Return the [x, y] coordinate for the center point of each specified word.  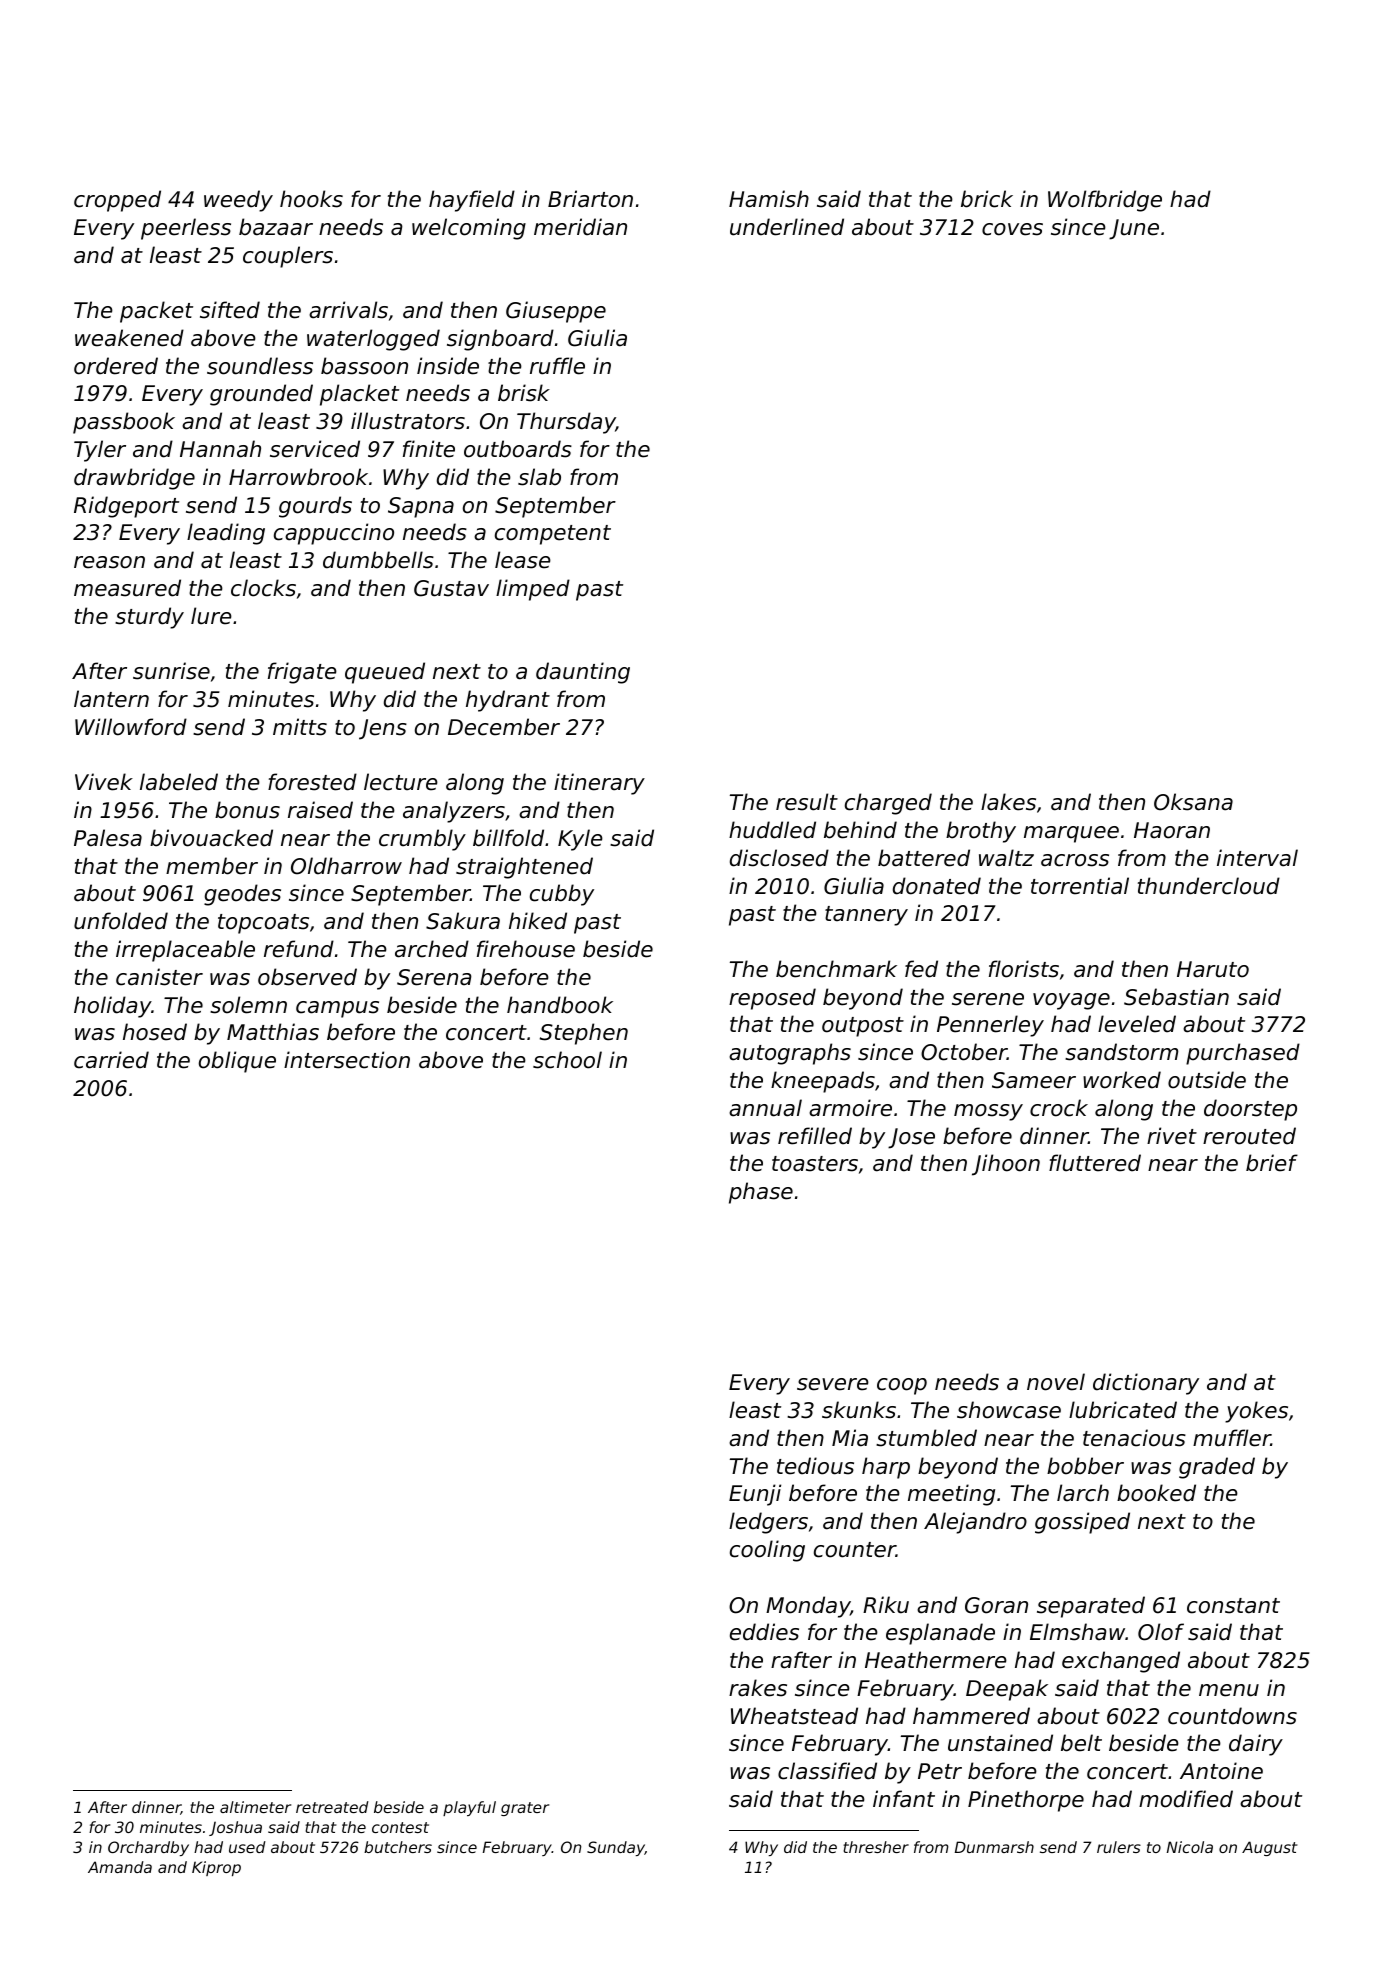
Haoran [1172, 830]
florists [1024, 969]
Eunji [755, 1495]
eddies [764, 1632]
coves [1012, 229]
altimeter [255, 1807]
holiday [112, 1007]
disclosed [779, 858]
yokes [1256, 1412]
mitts [300, 727]
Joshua [235, 1828]
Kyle [580, 840]
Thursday [566, 423]
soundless [260, 366]
